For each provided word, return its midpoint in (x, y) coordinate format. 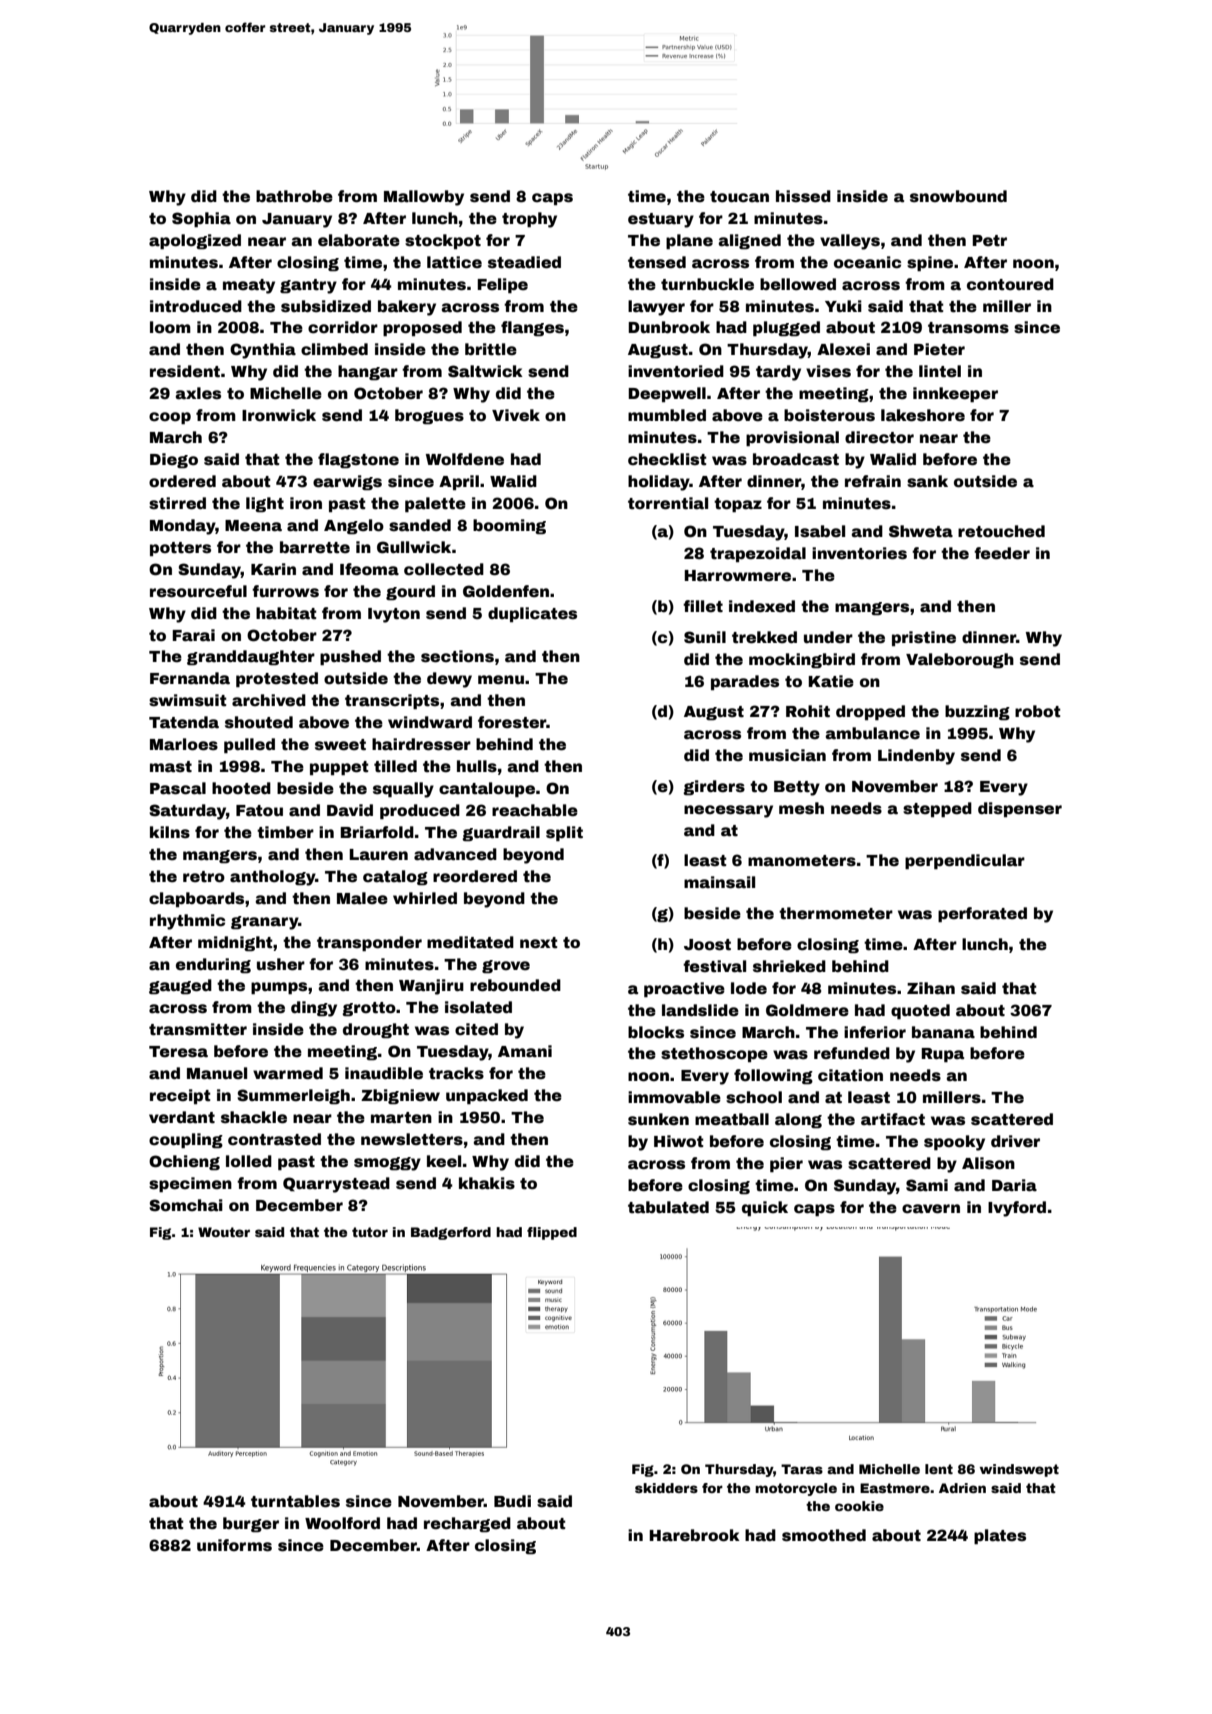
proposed (422, 328)
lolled (249, 1161)
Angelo (354, 526)
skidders (666, 1488)
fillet (703, 606)
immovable (674, 1097)
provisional (792, 438)
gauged (180, 986)
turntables (295, 1501)
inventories (859, 553)
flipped (552, 1233)
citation (850, 1075)
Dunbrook (669, 327)
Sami (927, 1185)
